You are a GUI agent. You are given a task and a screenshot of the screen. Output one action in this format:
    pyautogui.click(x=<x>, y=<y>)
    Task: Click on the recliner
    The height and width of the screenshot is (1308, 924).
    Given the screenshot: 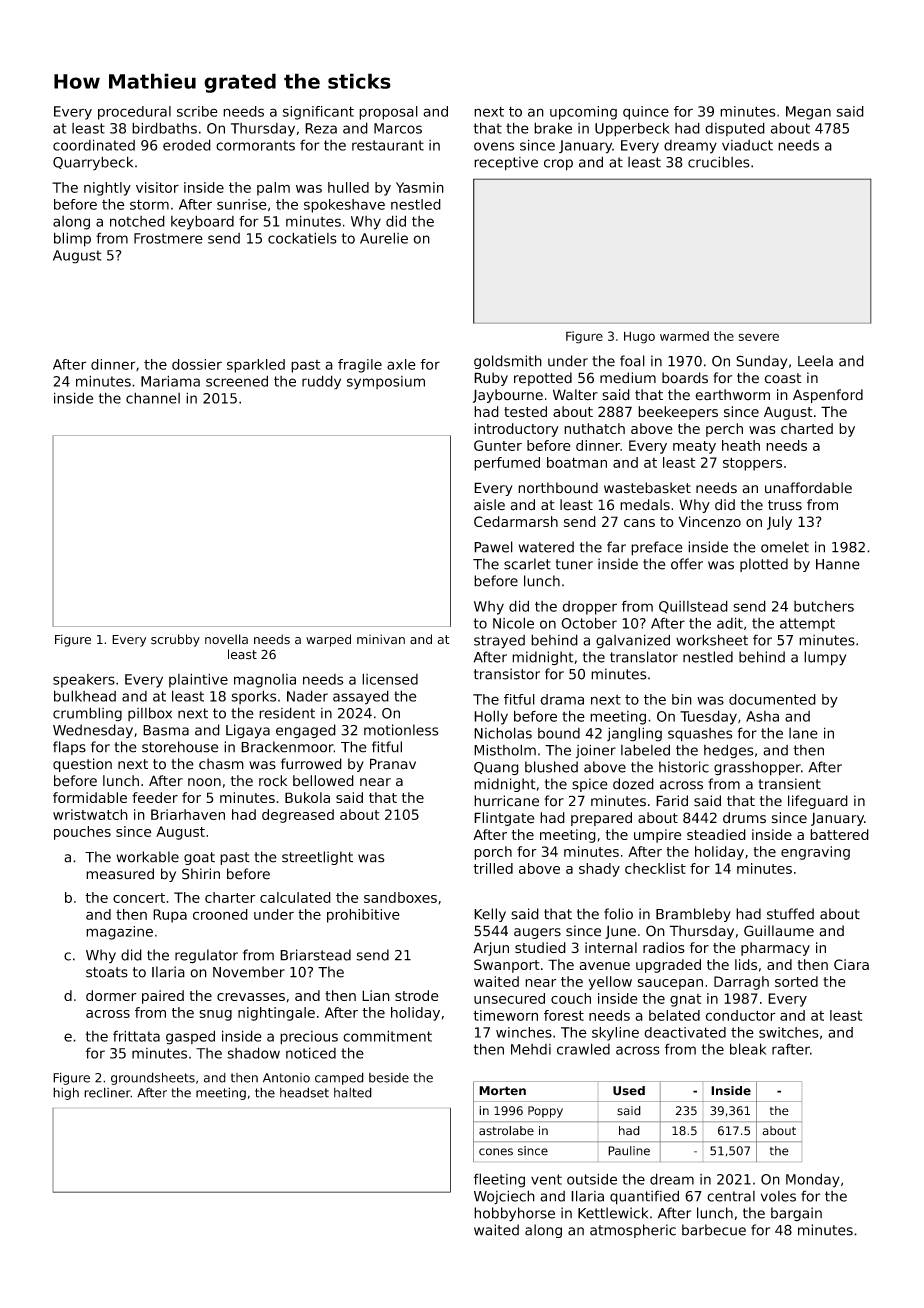 What is the action you would take?
    pyautogui.click(x=107, y=1092)
